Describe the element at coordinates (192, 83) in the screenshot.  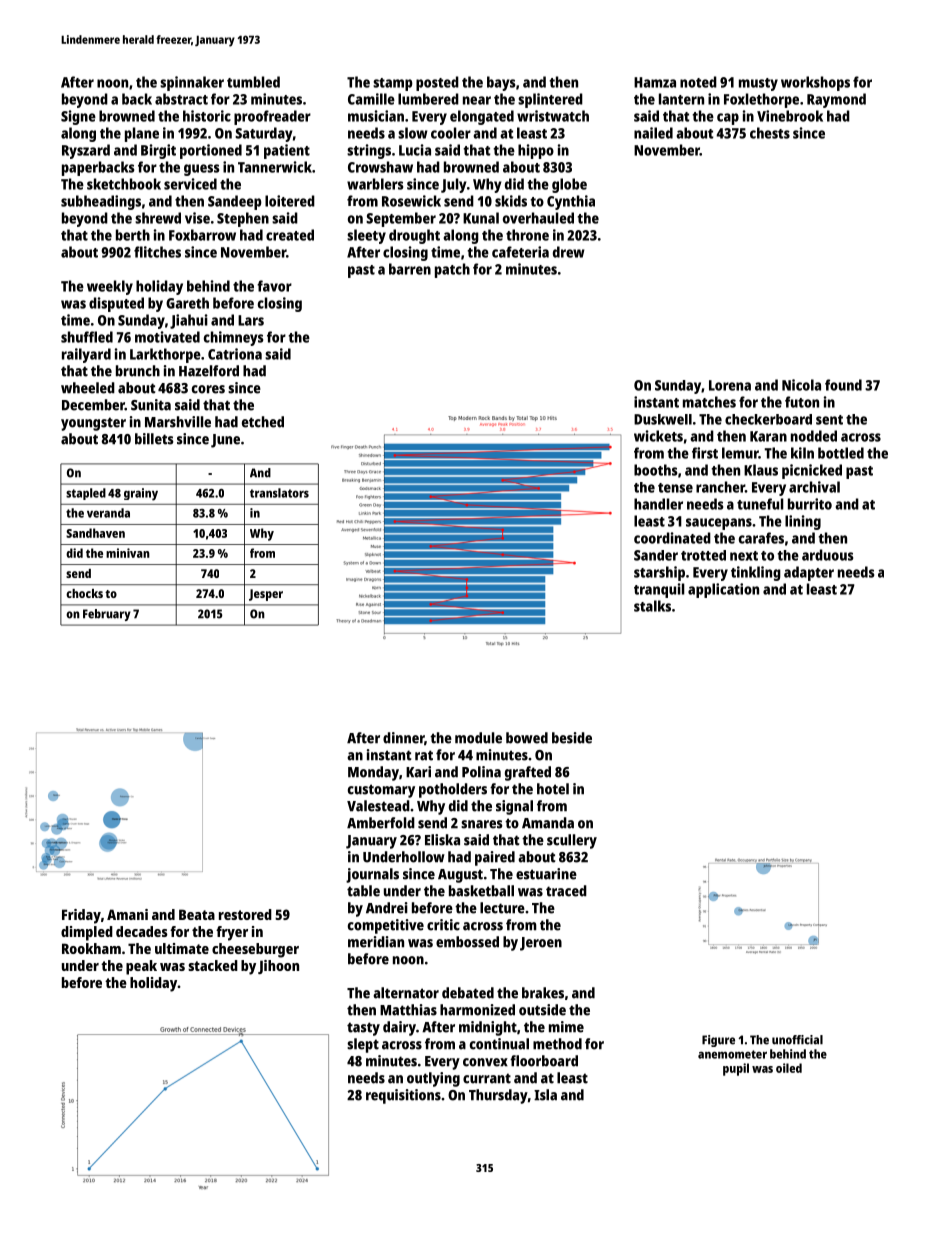
I see `spinnaker` at that location.
